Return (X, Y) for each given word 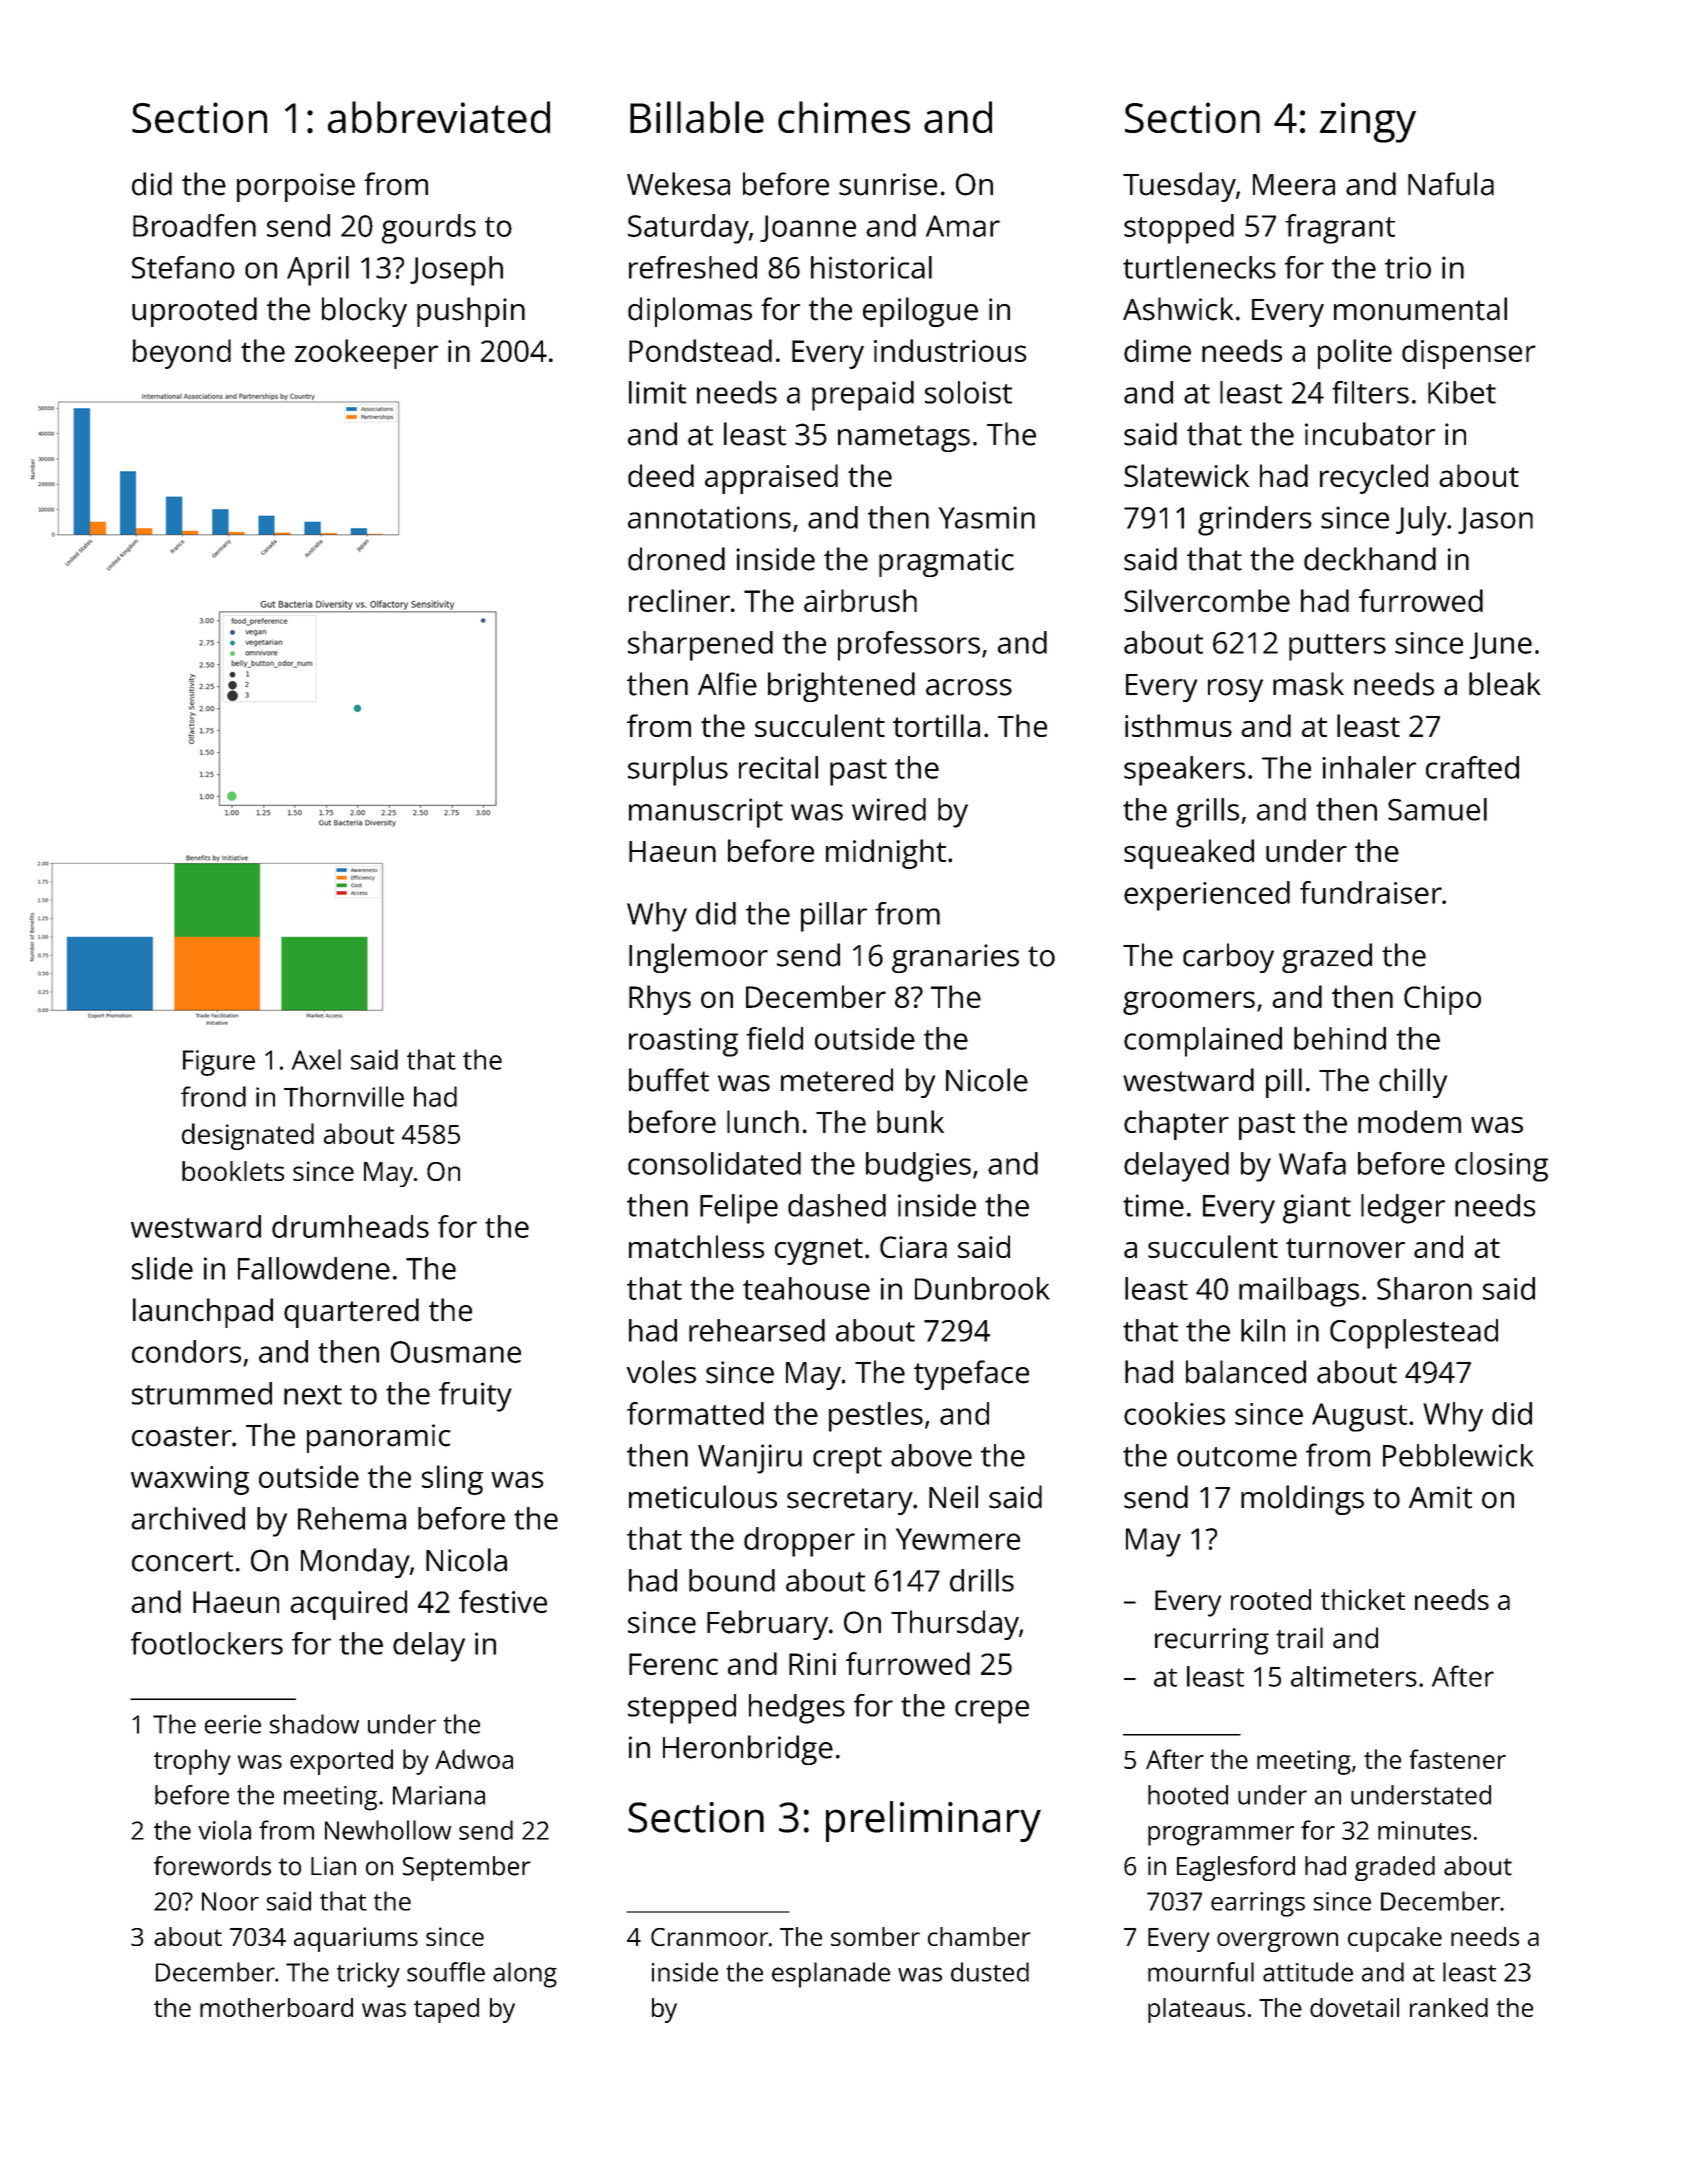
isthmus (1178, 725)
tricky (368, 1975)
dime (1157, 350)
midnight (886, 854)
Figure (219, 1063)
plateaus (1196, 2010)
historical (871, 267)
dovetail (1354, 2007)
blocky (364, 312)
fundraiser (1371, 892)
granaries (955, 958)
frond (213, 1096)
